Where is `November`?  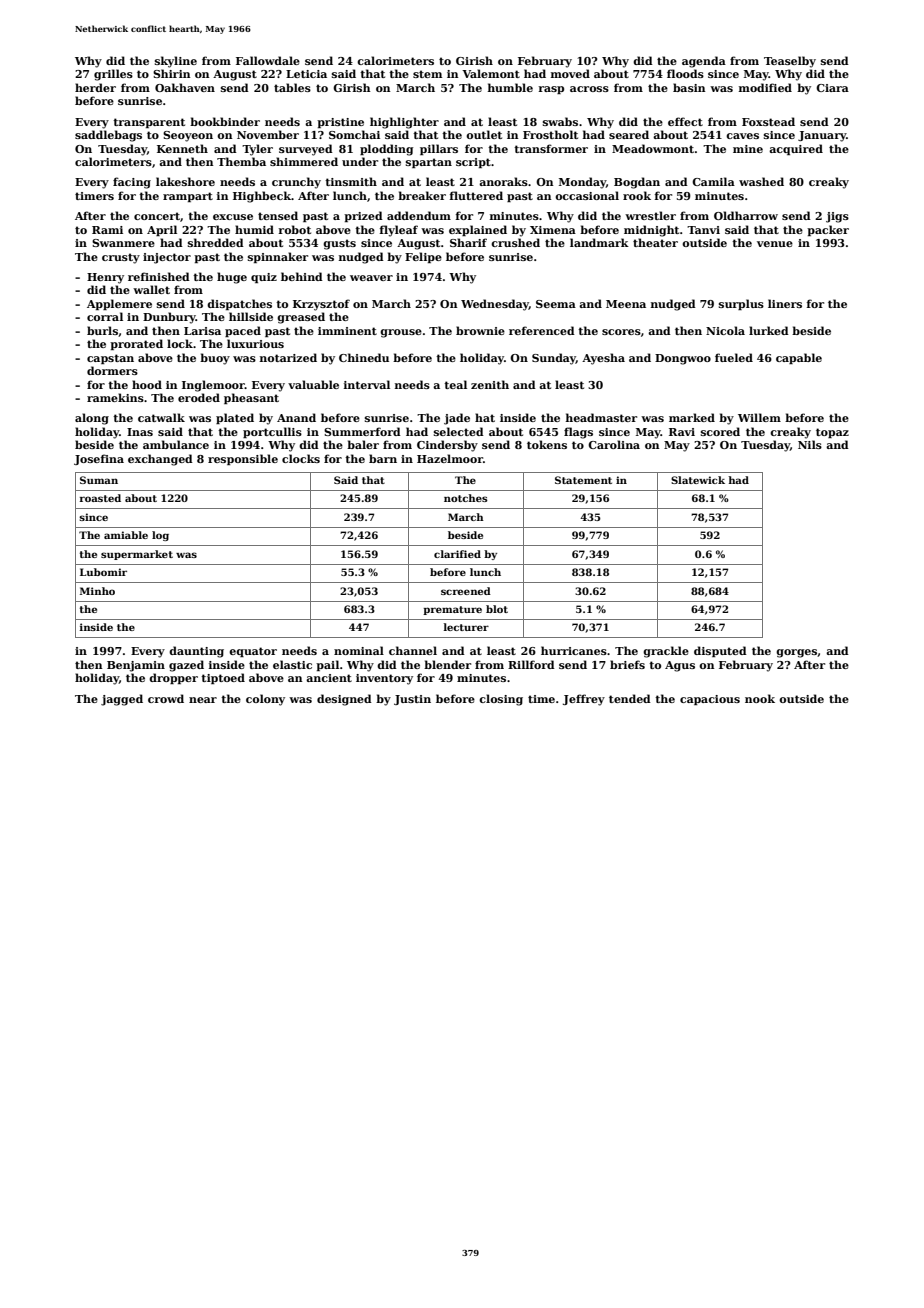
November is located at coordinates (268, 134).
